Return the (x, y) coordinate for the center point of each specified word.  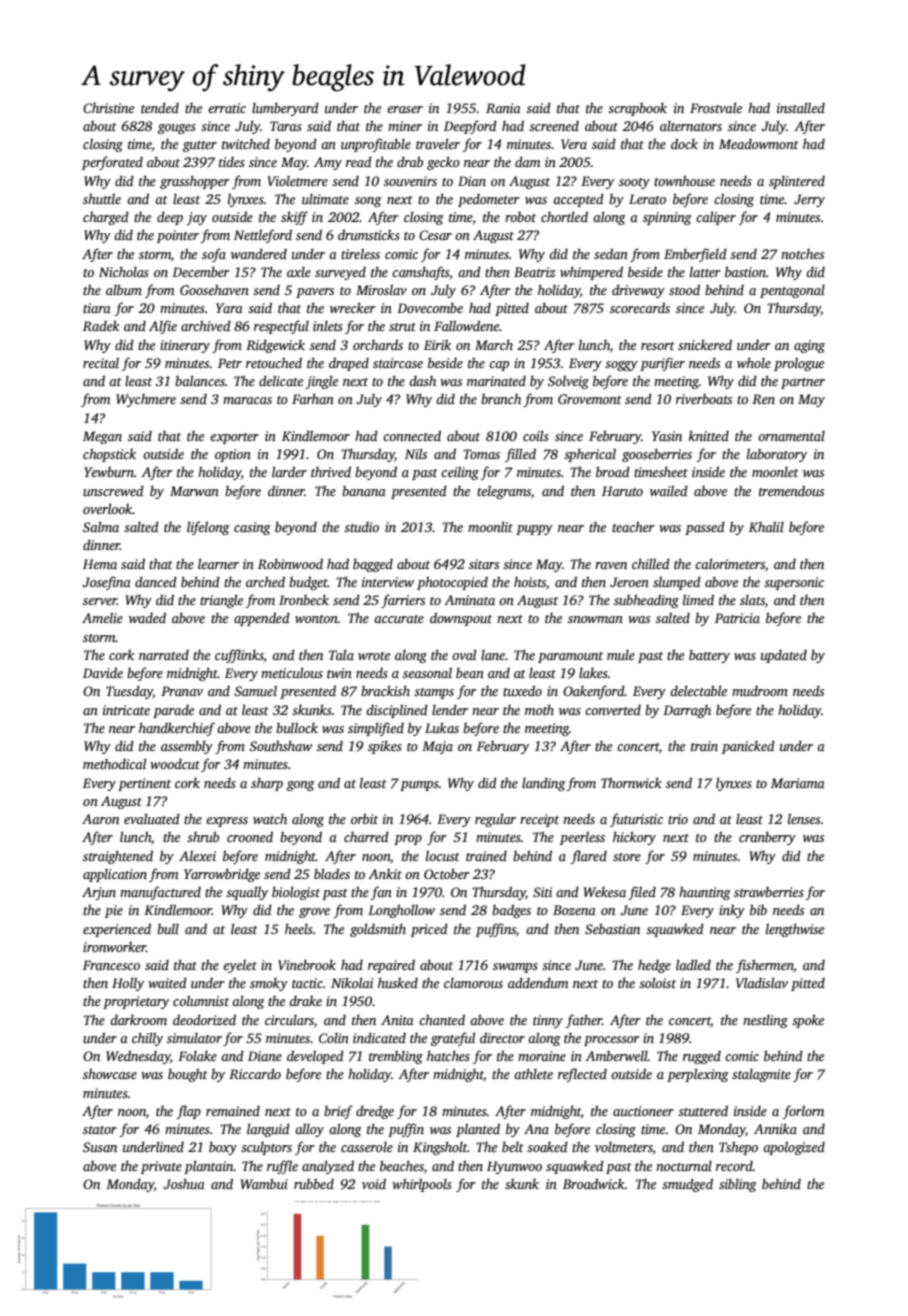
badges (511, 911)
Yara (229, 308)
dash (422, 381)
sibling (738, 1185)
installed (801, 107)
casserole (367, 1147)
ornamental (791, 436)
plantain (209, 1167)
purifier (662, 364)
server (100, 601)
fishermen (765, 966)
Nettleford (263, 236)
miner (405, 126)
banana (364, 491)
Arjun (99, 893)
